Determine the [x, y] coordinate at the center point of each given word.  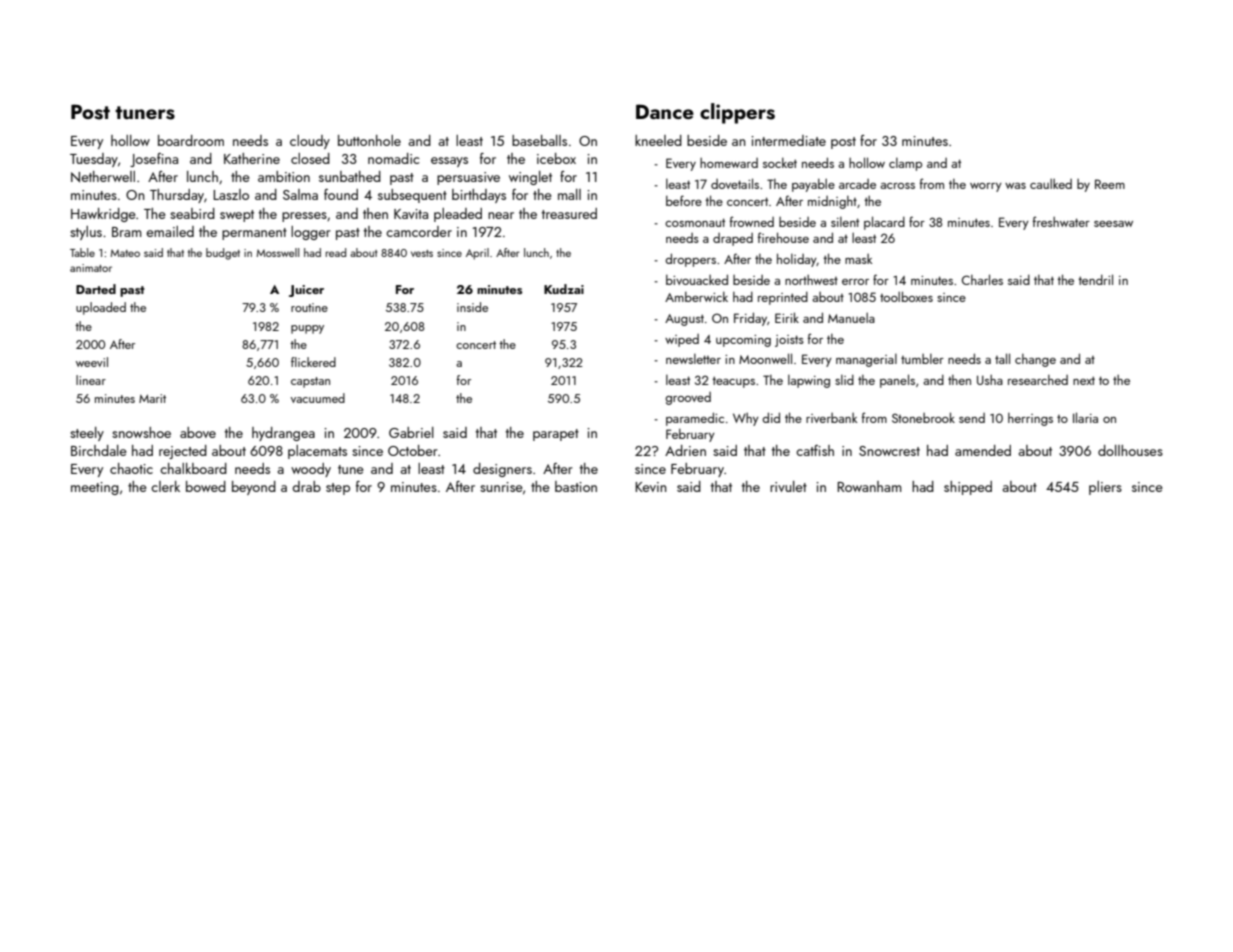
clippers [737, 113]
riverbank [831, 418]
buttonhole [369, 140]
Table [82, 252]
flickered [313, 362]
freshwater [1061, 221]
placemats [317, 452]
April [477, 254]
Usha [990, 380]
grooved [688, 398]
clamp [905, 164]
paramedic [695, 419]
